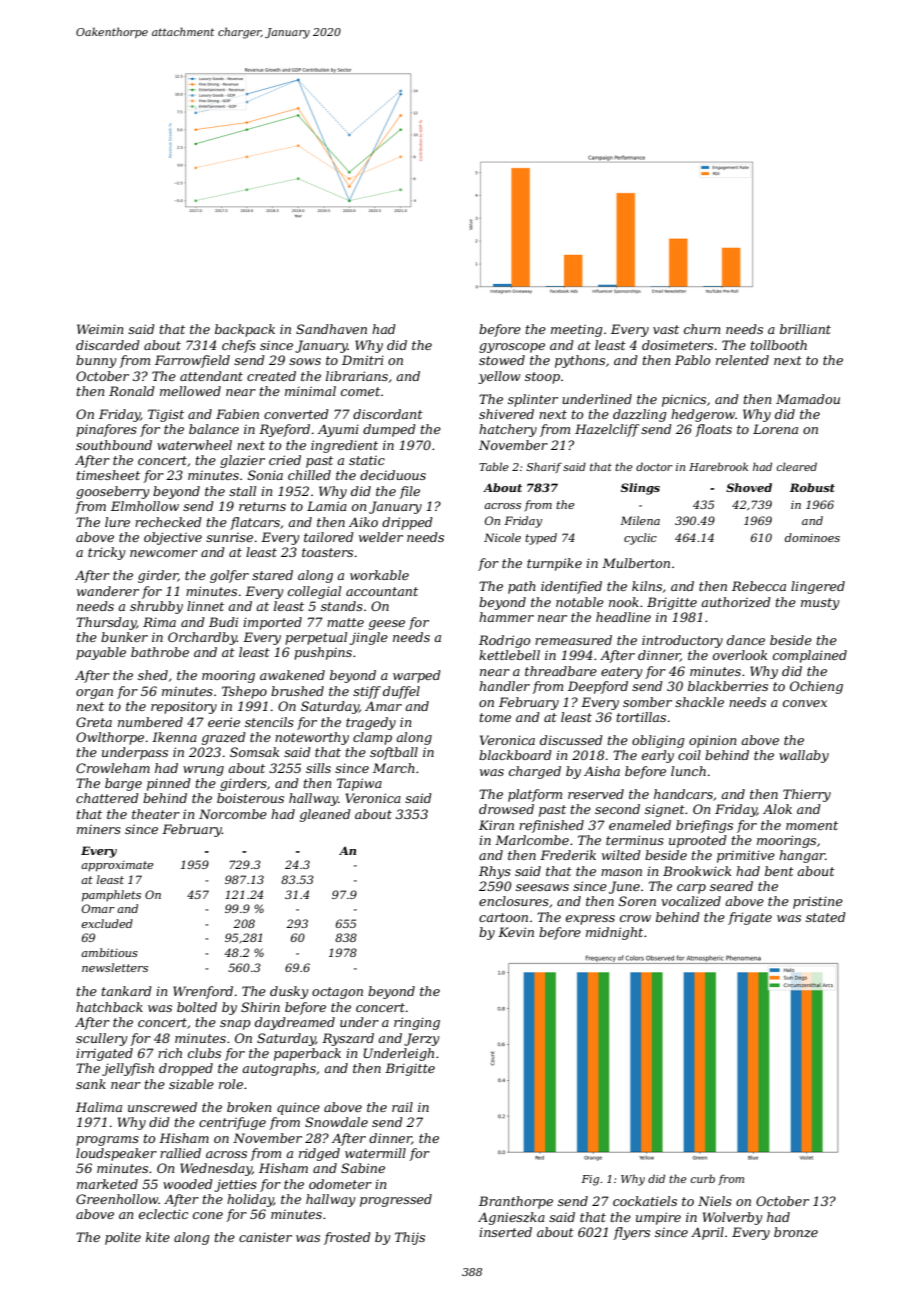  What do you see at coordinates (576, 330) in the screenshot?
I see `meeting` at bounding box center [576, 330].
